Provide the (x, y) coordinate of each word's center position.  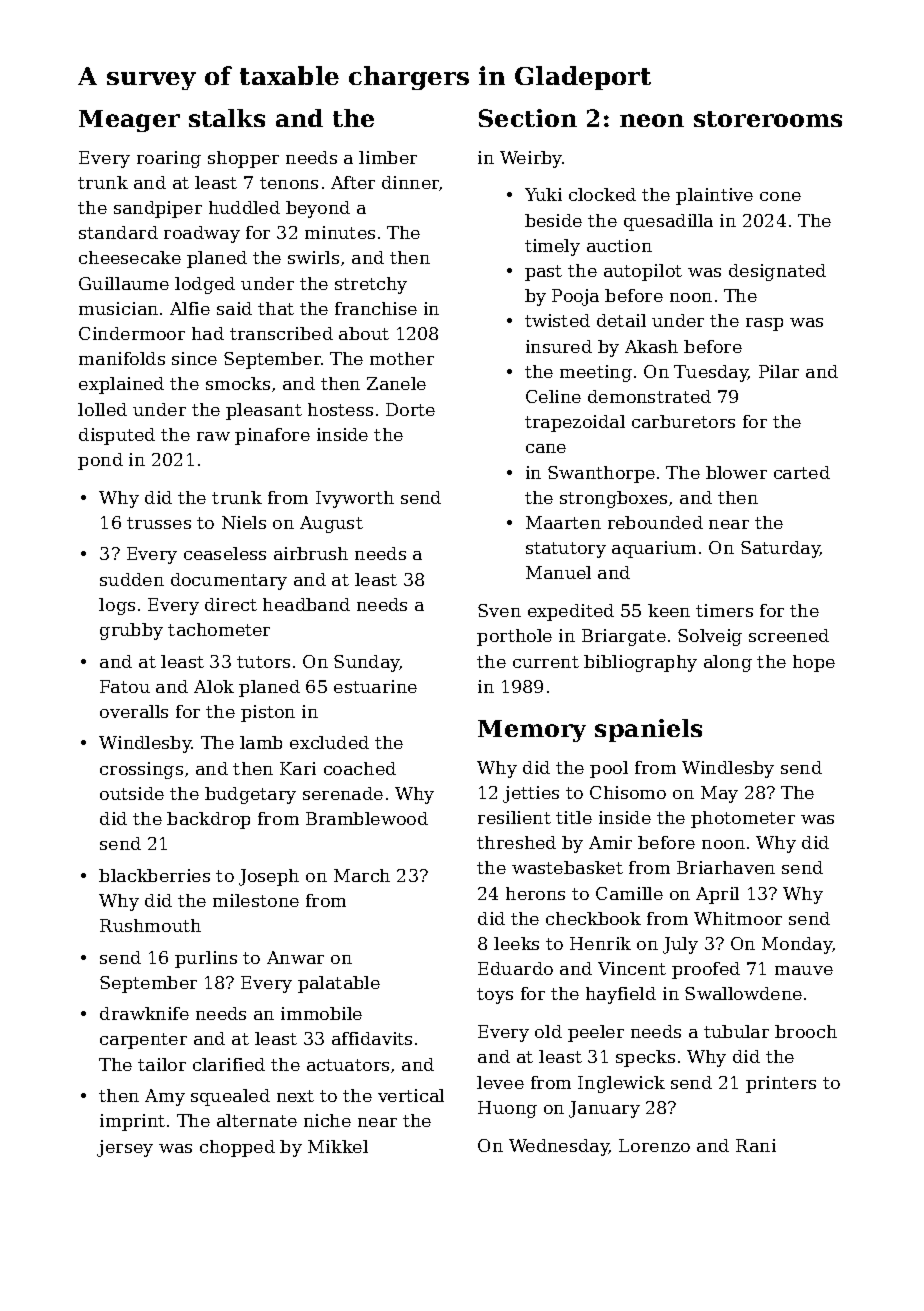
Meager (129, 121)
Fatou (125, 686)
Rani (756, 1145)
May (719, 794)
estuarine (375, 686)
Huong (507, 1109)
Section (528, 118)
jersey (125, 1148)
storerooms (768, 119)
